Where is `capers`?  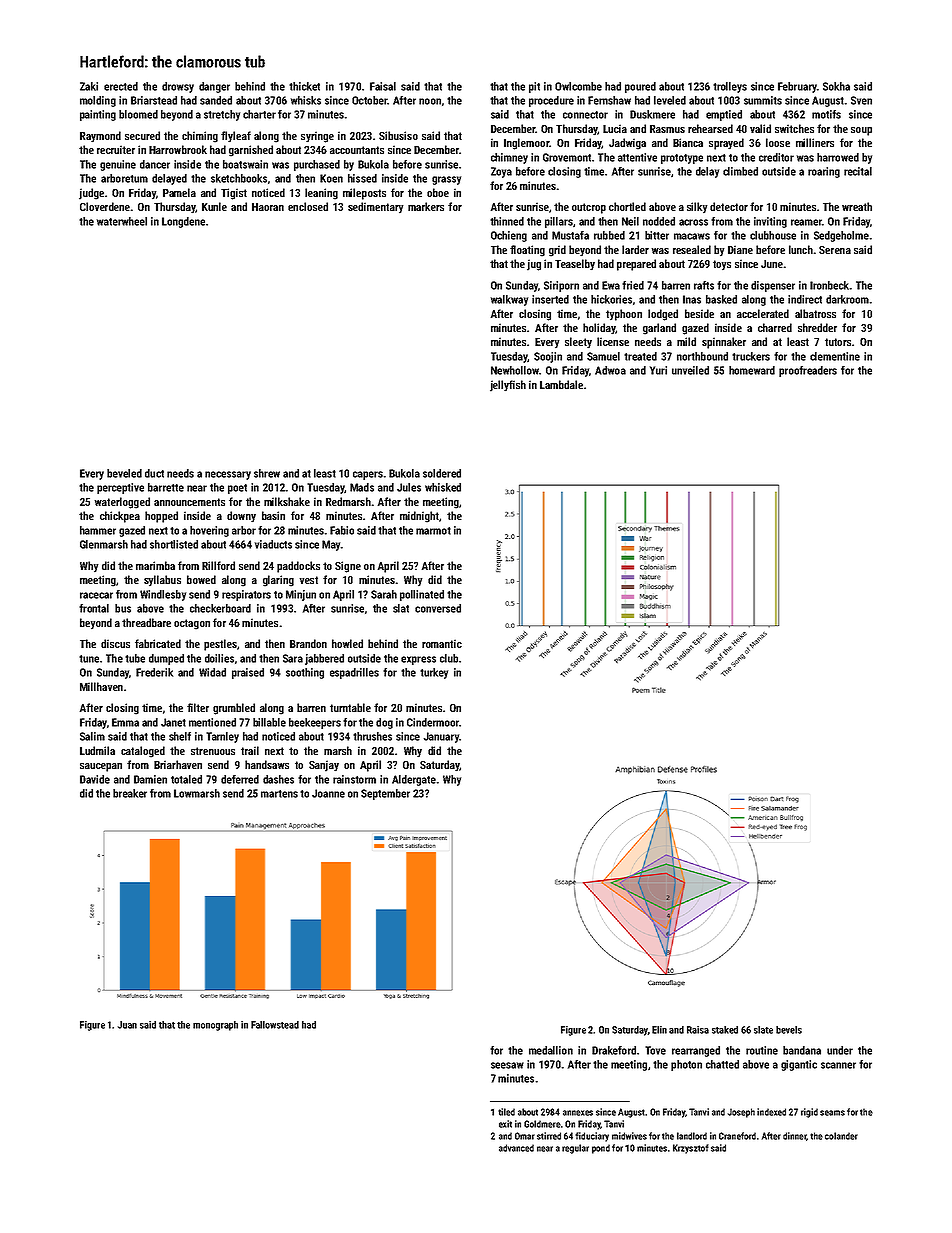 capers is located at coordinates (368, 475).
